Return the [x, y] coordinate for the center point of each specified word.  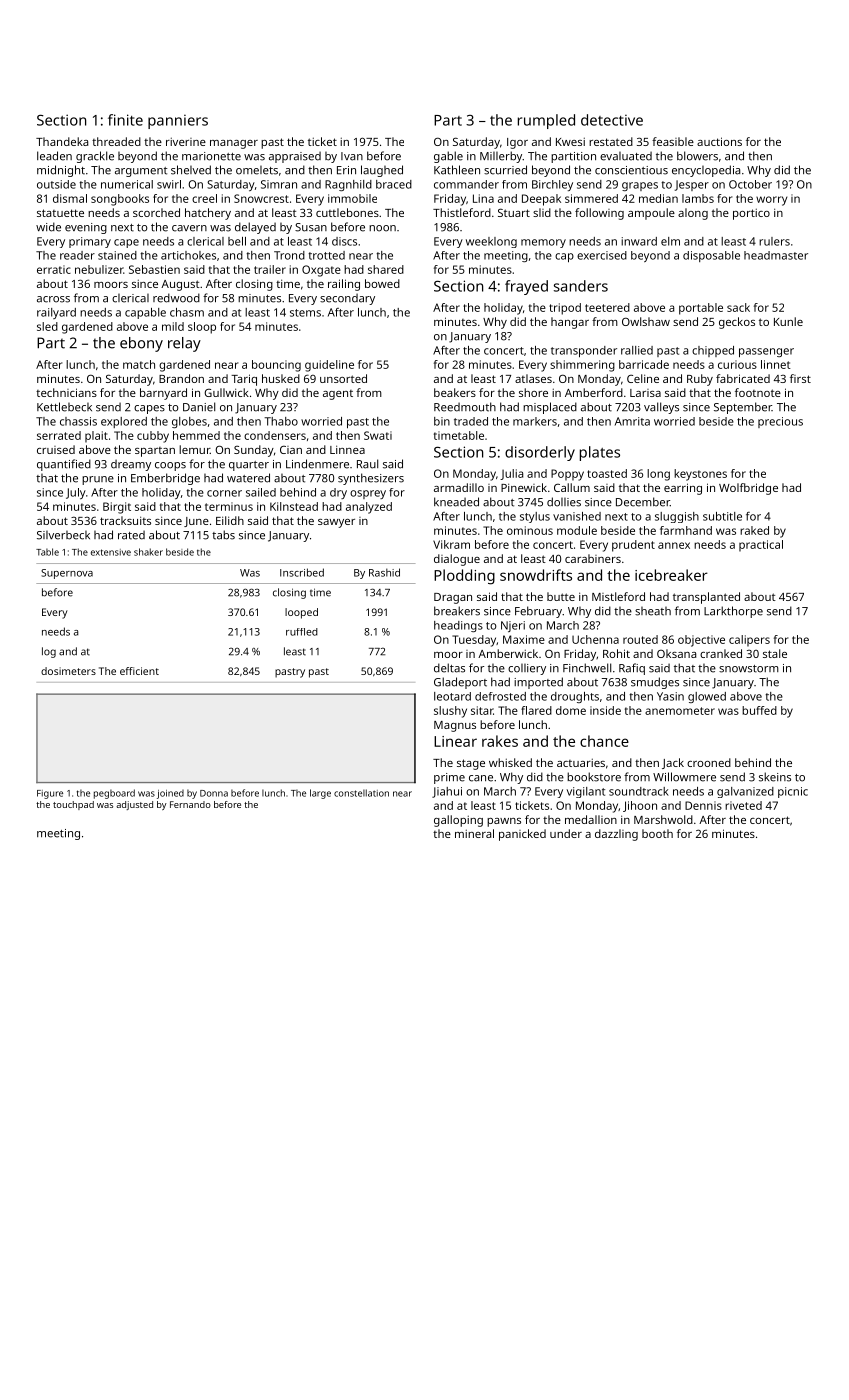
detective [612, 120]
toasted [607, 473]
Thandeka [62, 141]
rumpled [546, 121]
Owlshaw [646, 321]
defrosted [500, 696]
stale [775, 653]
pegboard [114, 794]
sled [47, 326]
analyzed [369, 508]
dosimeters [68, 671]
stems [305, 313]
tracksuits [125, 520]
